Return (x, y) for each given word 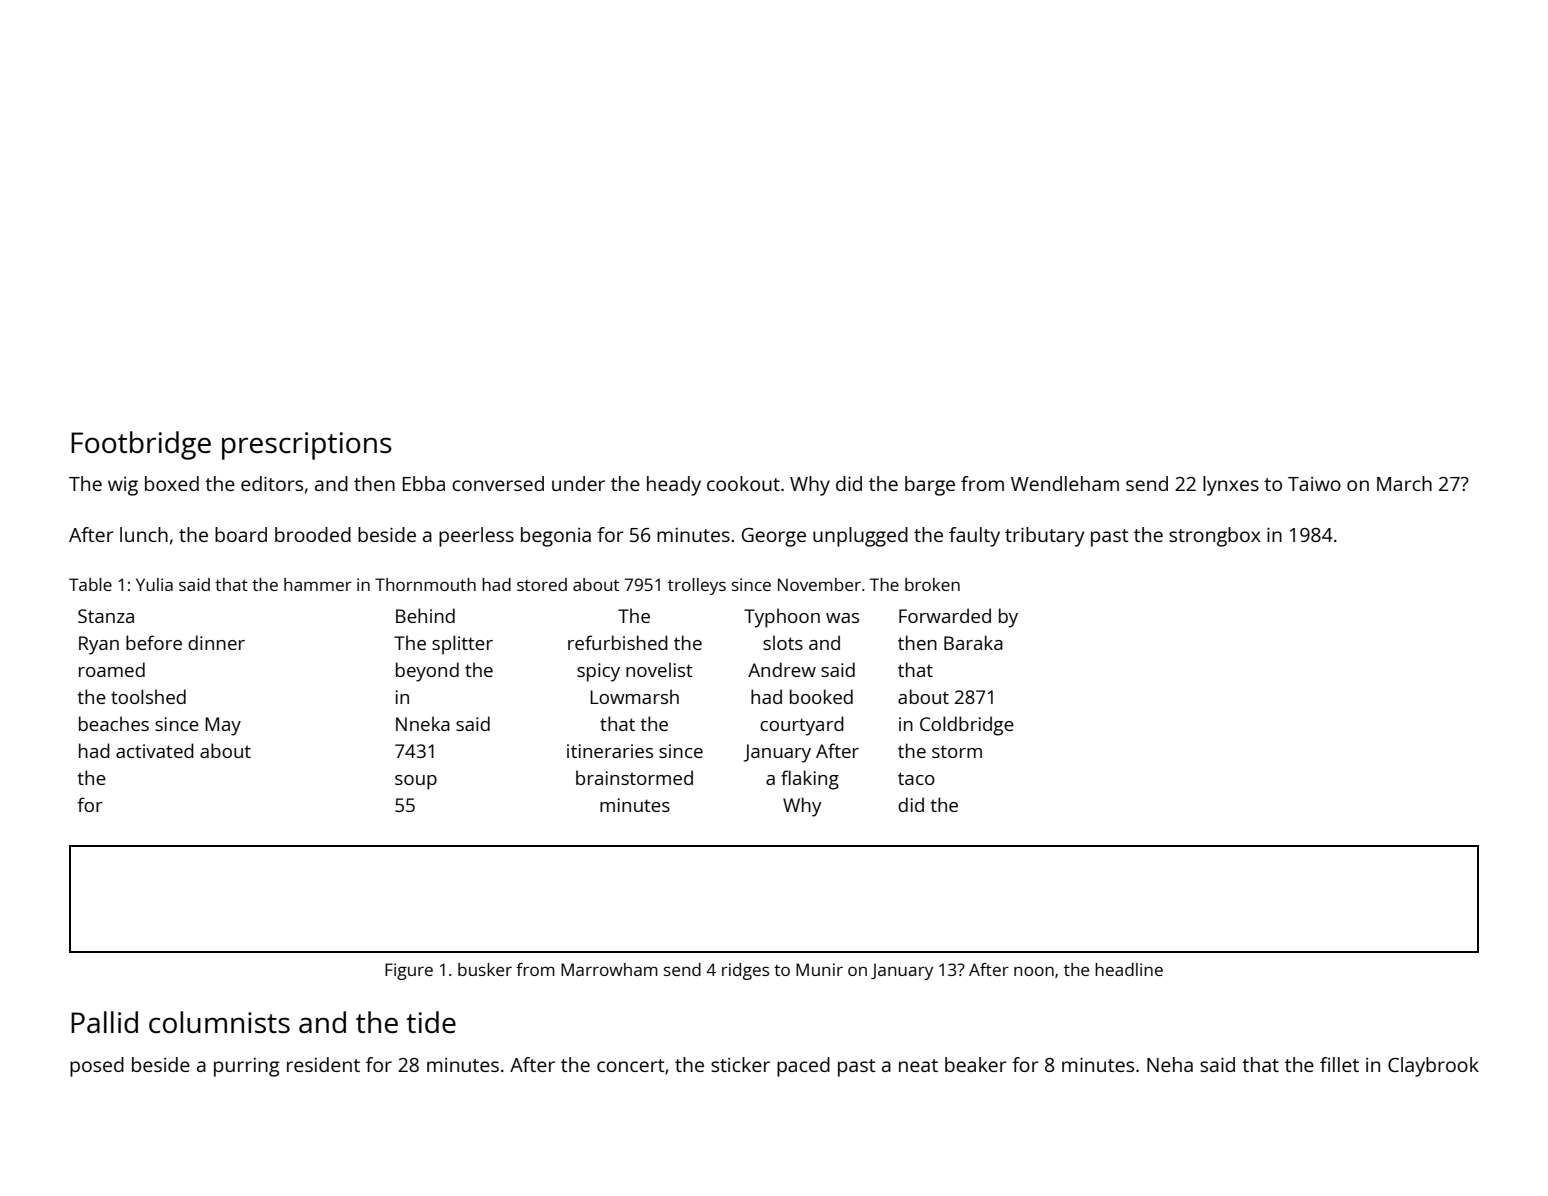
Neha (1170, 1064)
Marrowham (609, 969)
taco (916, 778)
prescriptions (307, 446)
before (154, 642)
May (223, 726)
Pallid (104, 1022)
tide (431, 1022)
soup (416, 782)
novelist (659, 669)
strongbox (1215, 537)
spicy (598, 672)
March (1404, 483)
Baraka (973, 642)
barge (930, 486)
